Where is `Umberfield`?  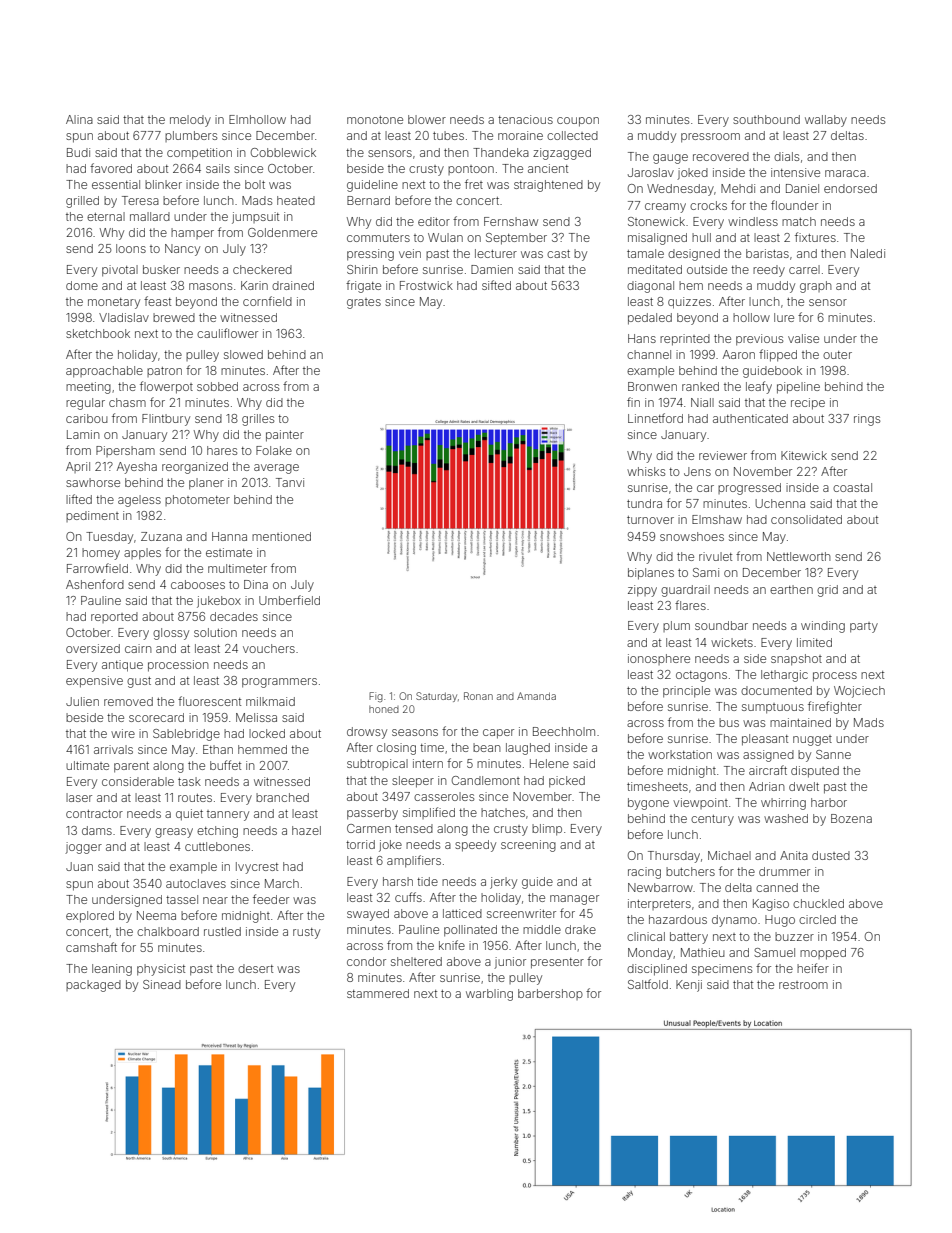
Umberfield is located at coordinates (289, 600).
